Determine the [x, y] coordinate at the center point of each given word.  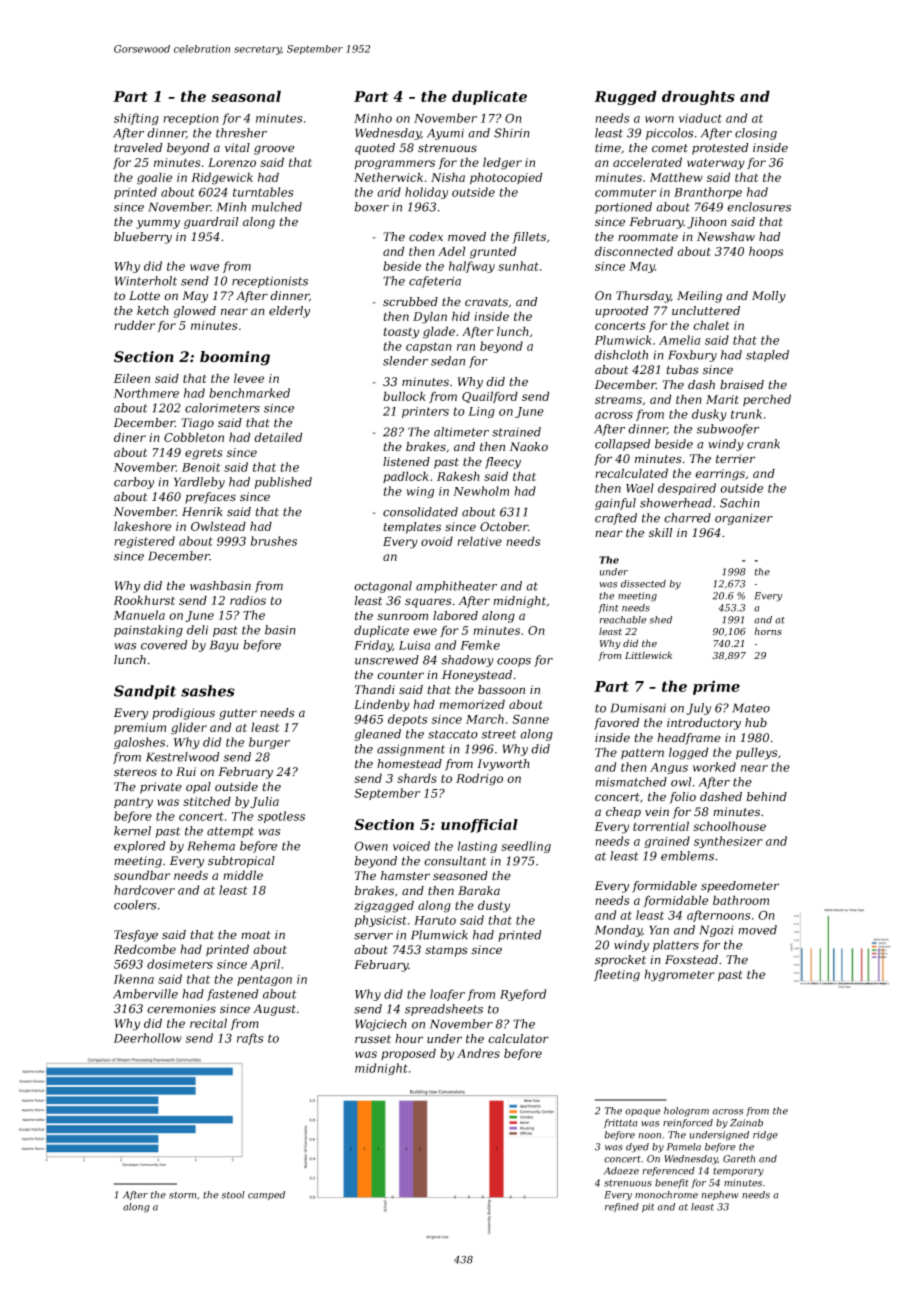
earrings [720, 475]
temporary [738, 1172]
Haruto [435, 920]
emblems [687, 856]
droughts [698, 97]
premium [140, 728]
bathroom [741, 900]
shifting [136, 119]
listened [406, 462]
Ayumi [445, 134]
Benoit [201, 467]
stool [233, 1195]
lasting [477, 847]
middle [243, 875]
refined [622, 1207]
